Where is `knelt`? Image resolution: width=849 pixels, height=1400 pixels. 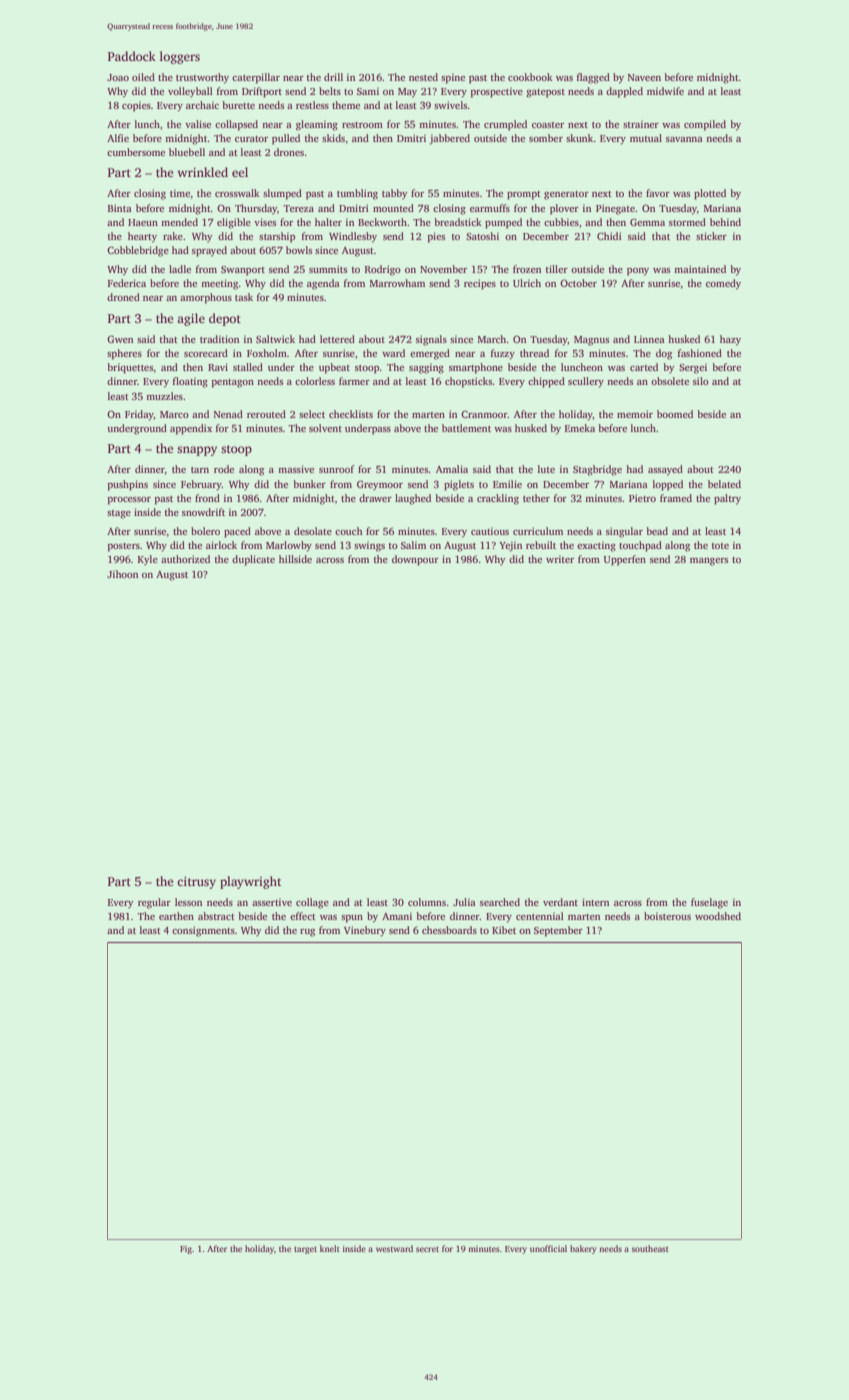
knelt is located at coordinates (330, 1248).
